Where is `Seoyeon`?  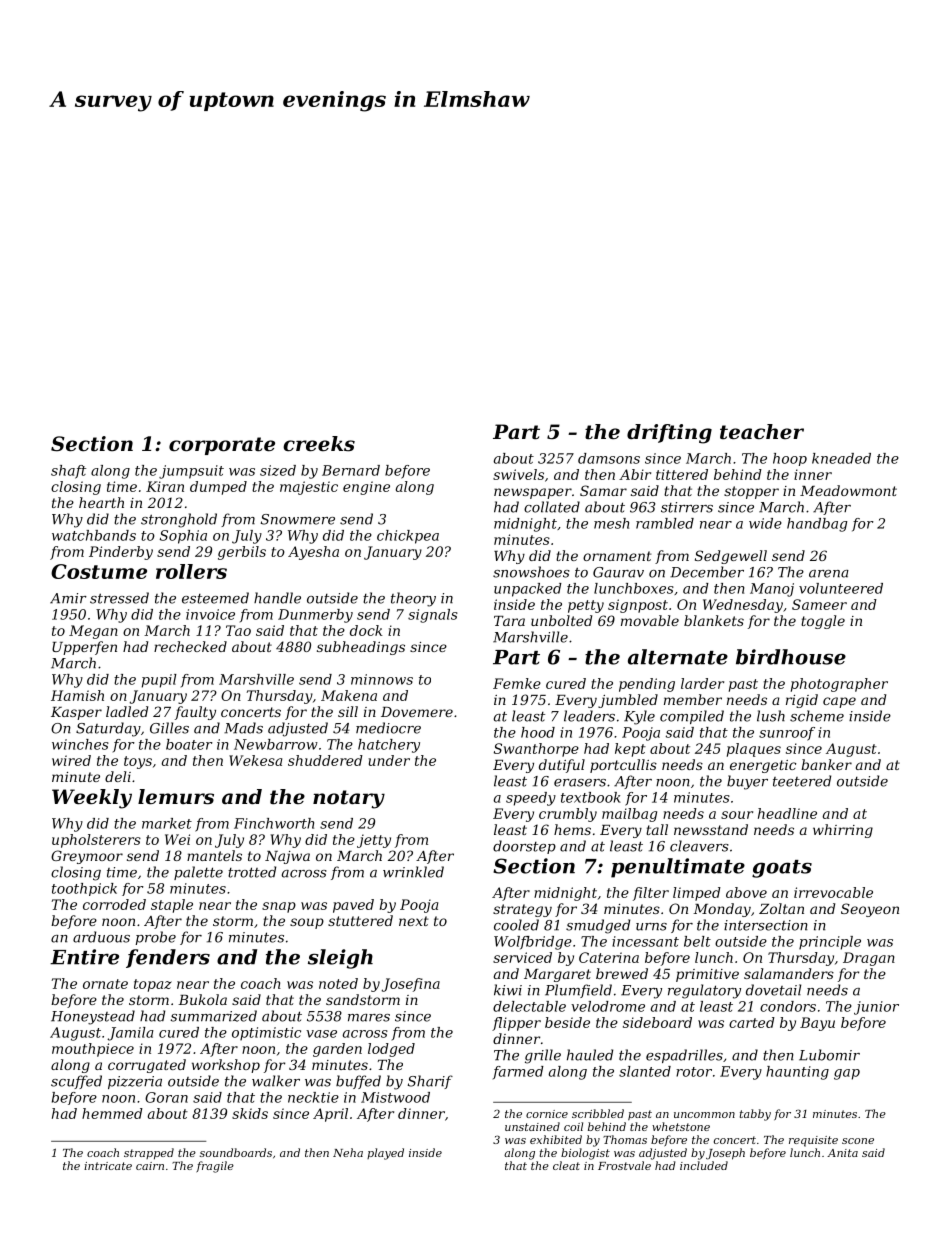
Seoyeon is located at coordinates (870, 910).
